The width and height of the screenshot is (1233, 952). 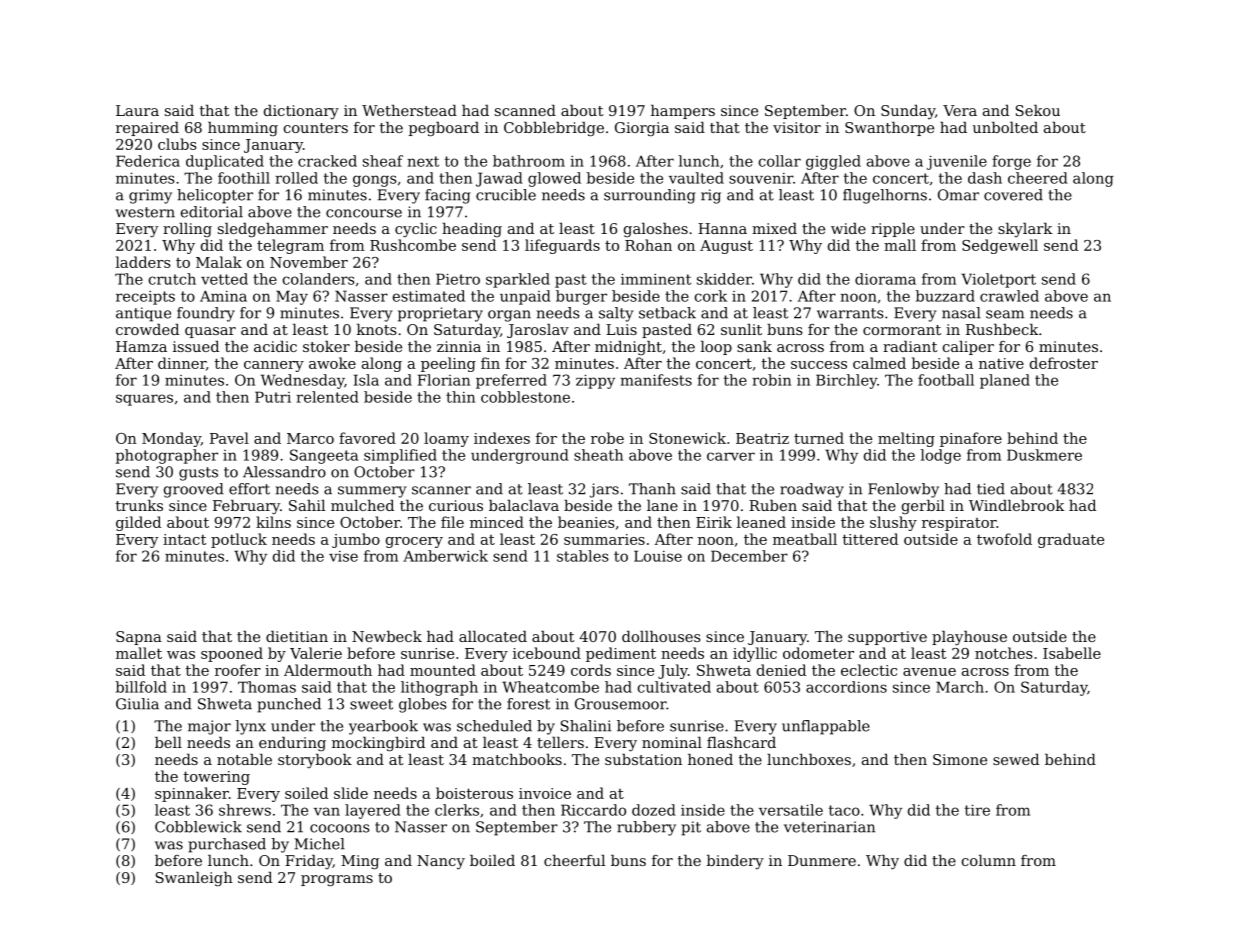 What do you see at coordinates (870, 539) in the screenshot?
I see `tittered` at bounding box center [870, 539].
